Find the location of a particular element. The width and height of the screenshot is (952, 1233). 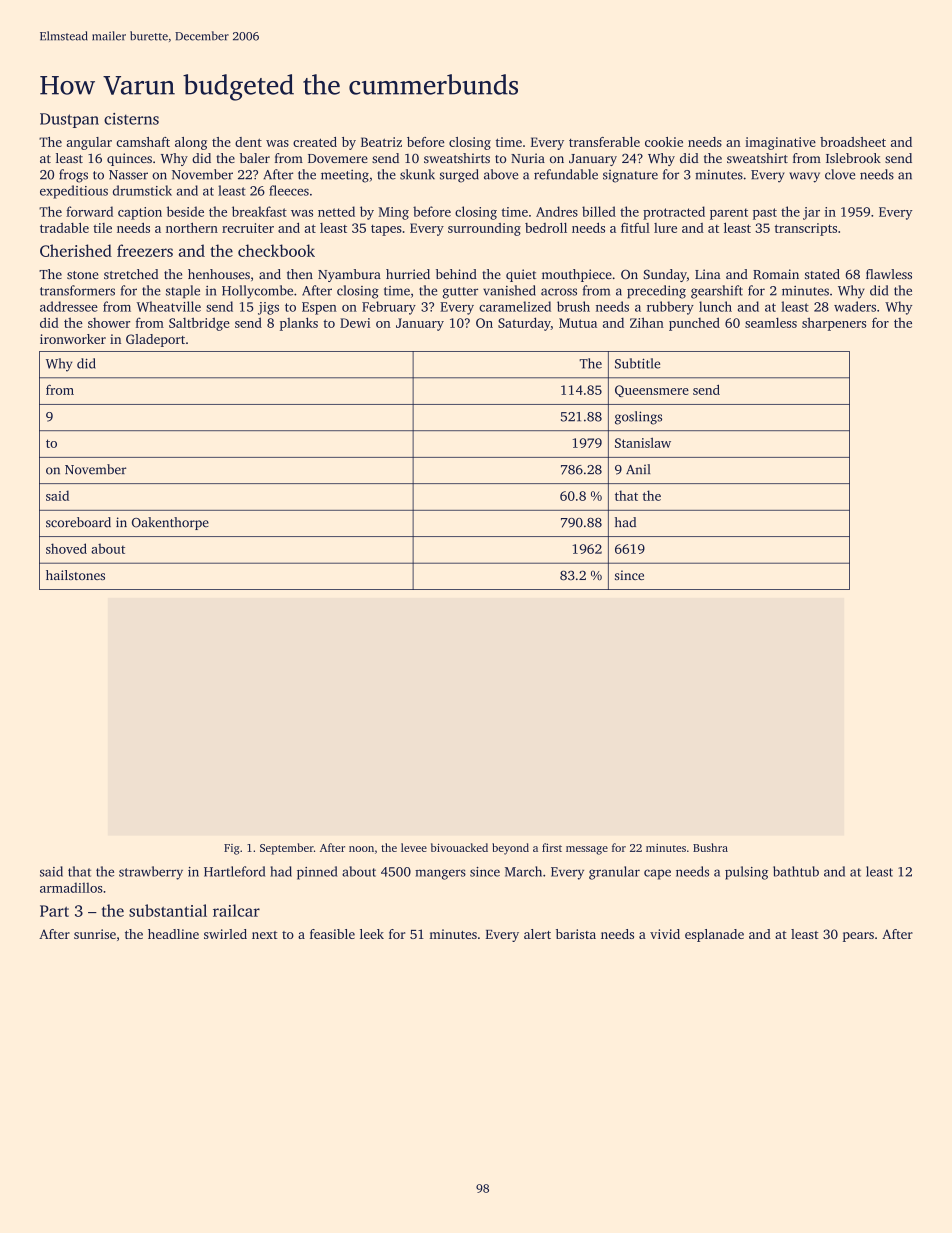

Oakenthorpe is located at coordinates (170, 523).
